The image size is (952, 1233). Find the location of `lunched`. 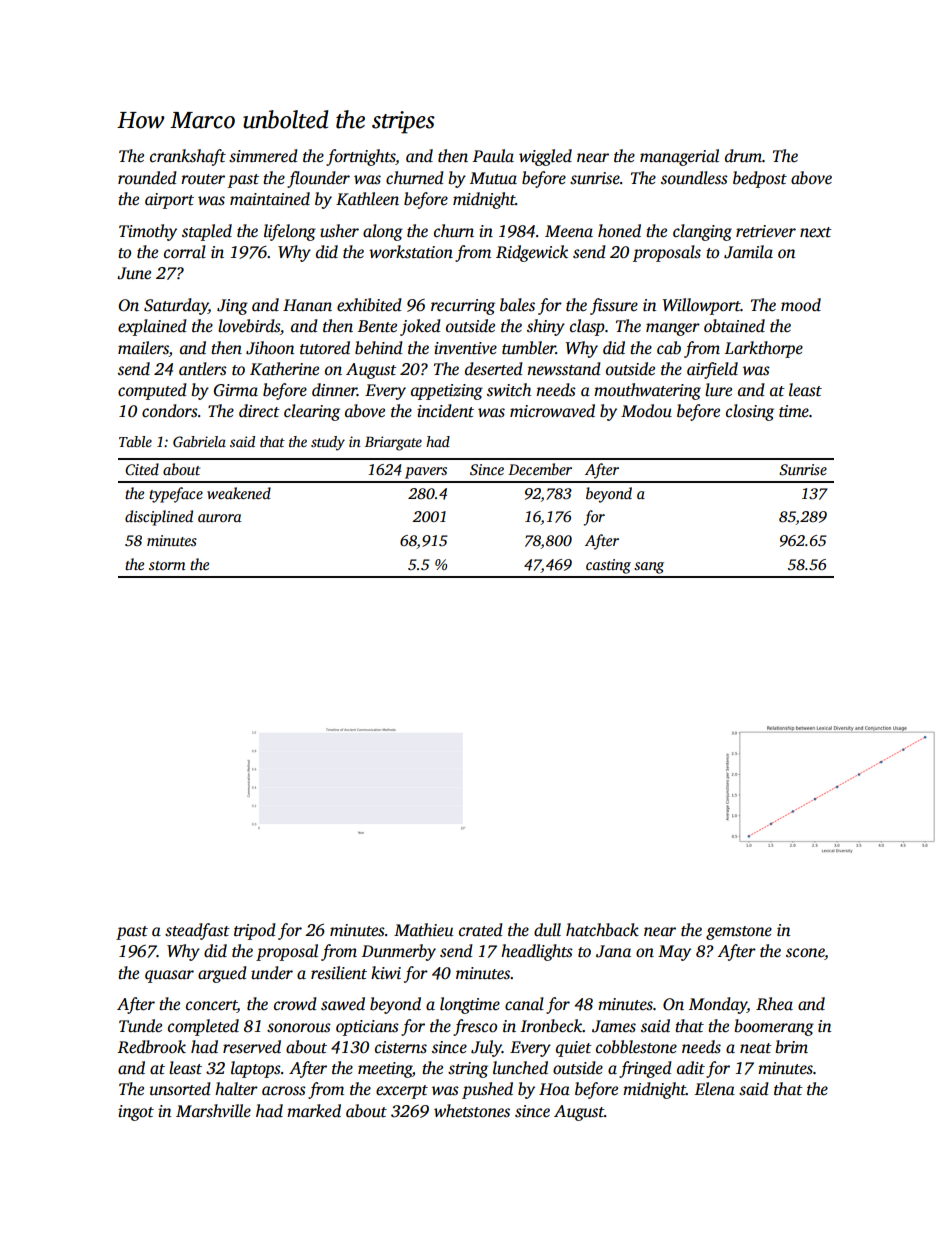

lunched is located at coordinates (520, 1068).
